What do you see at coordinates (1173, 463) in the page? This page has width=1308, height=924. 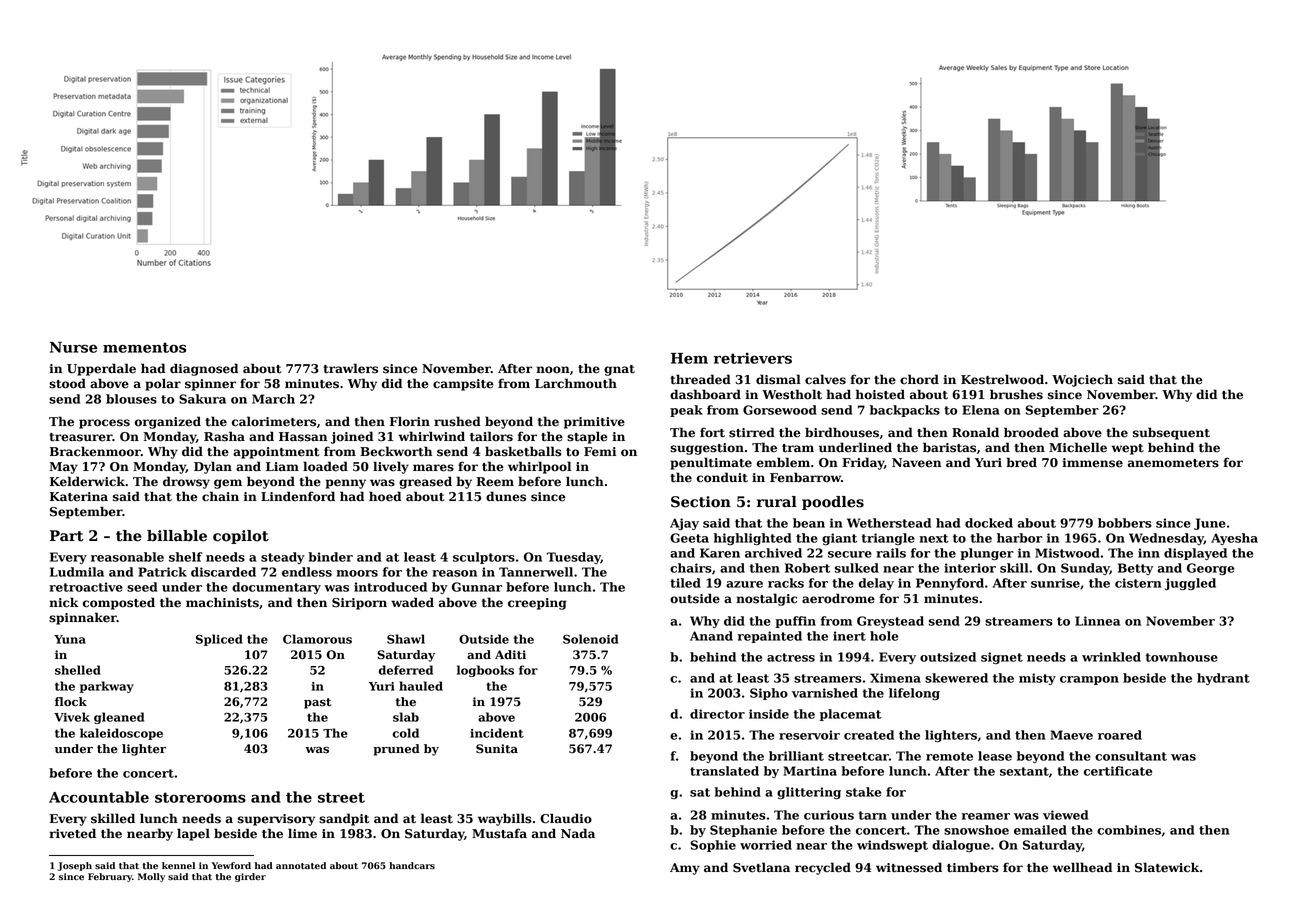 I see `anemometers` at bounding box center [1173, 463].
